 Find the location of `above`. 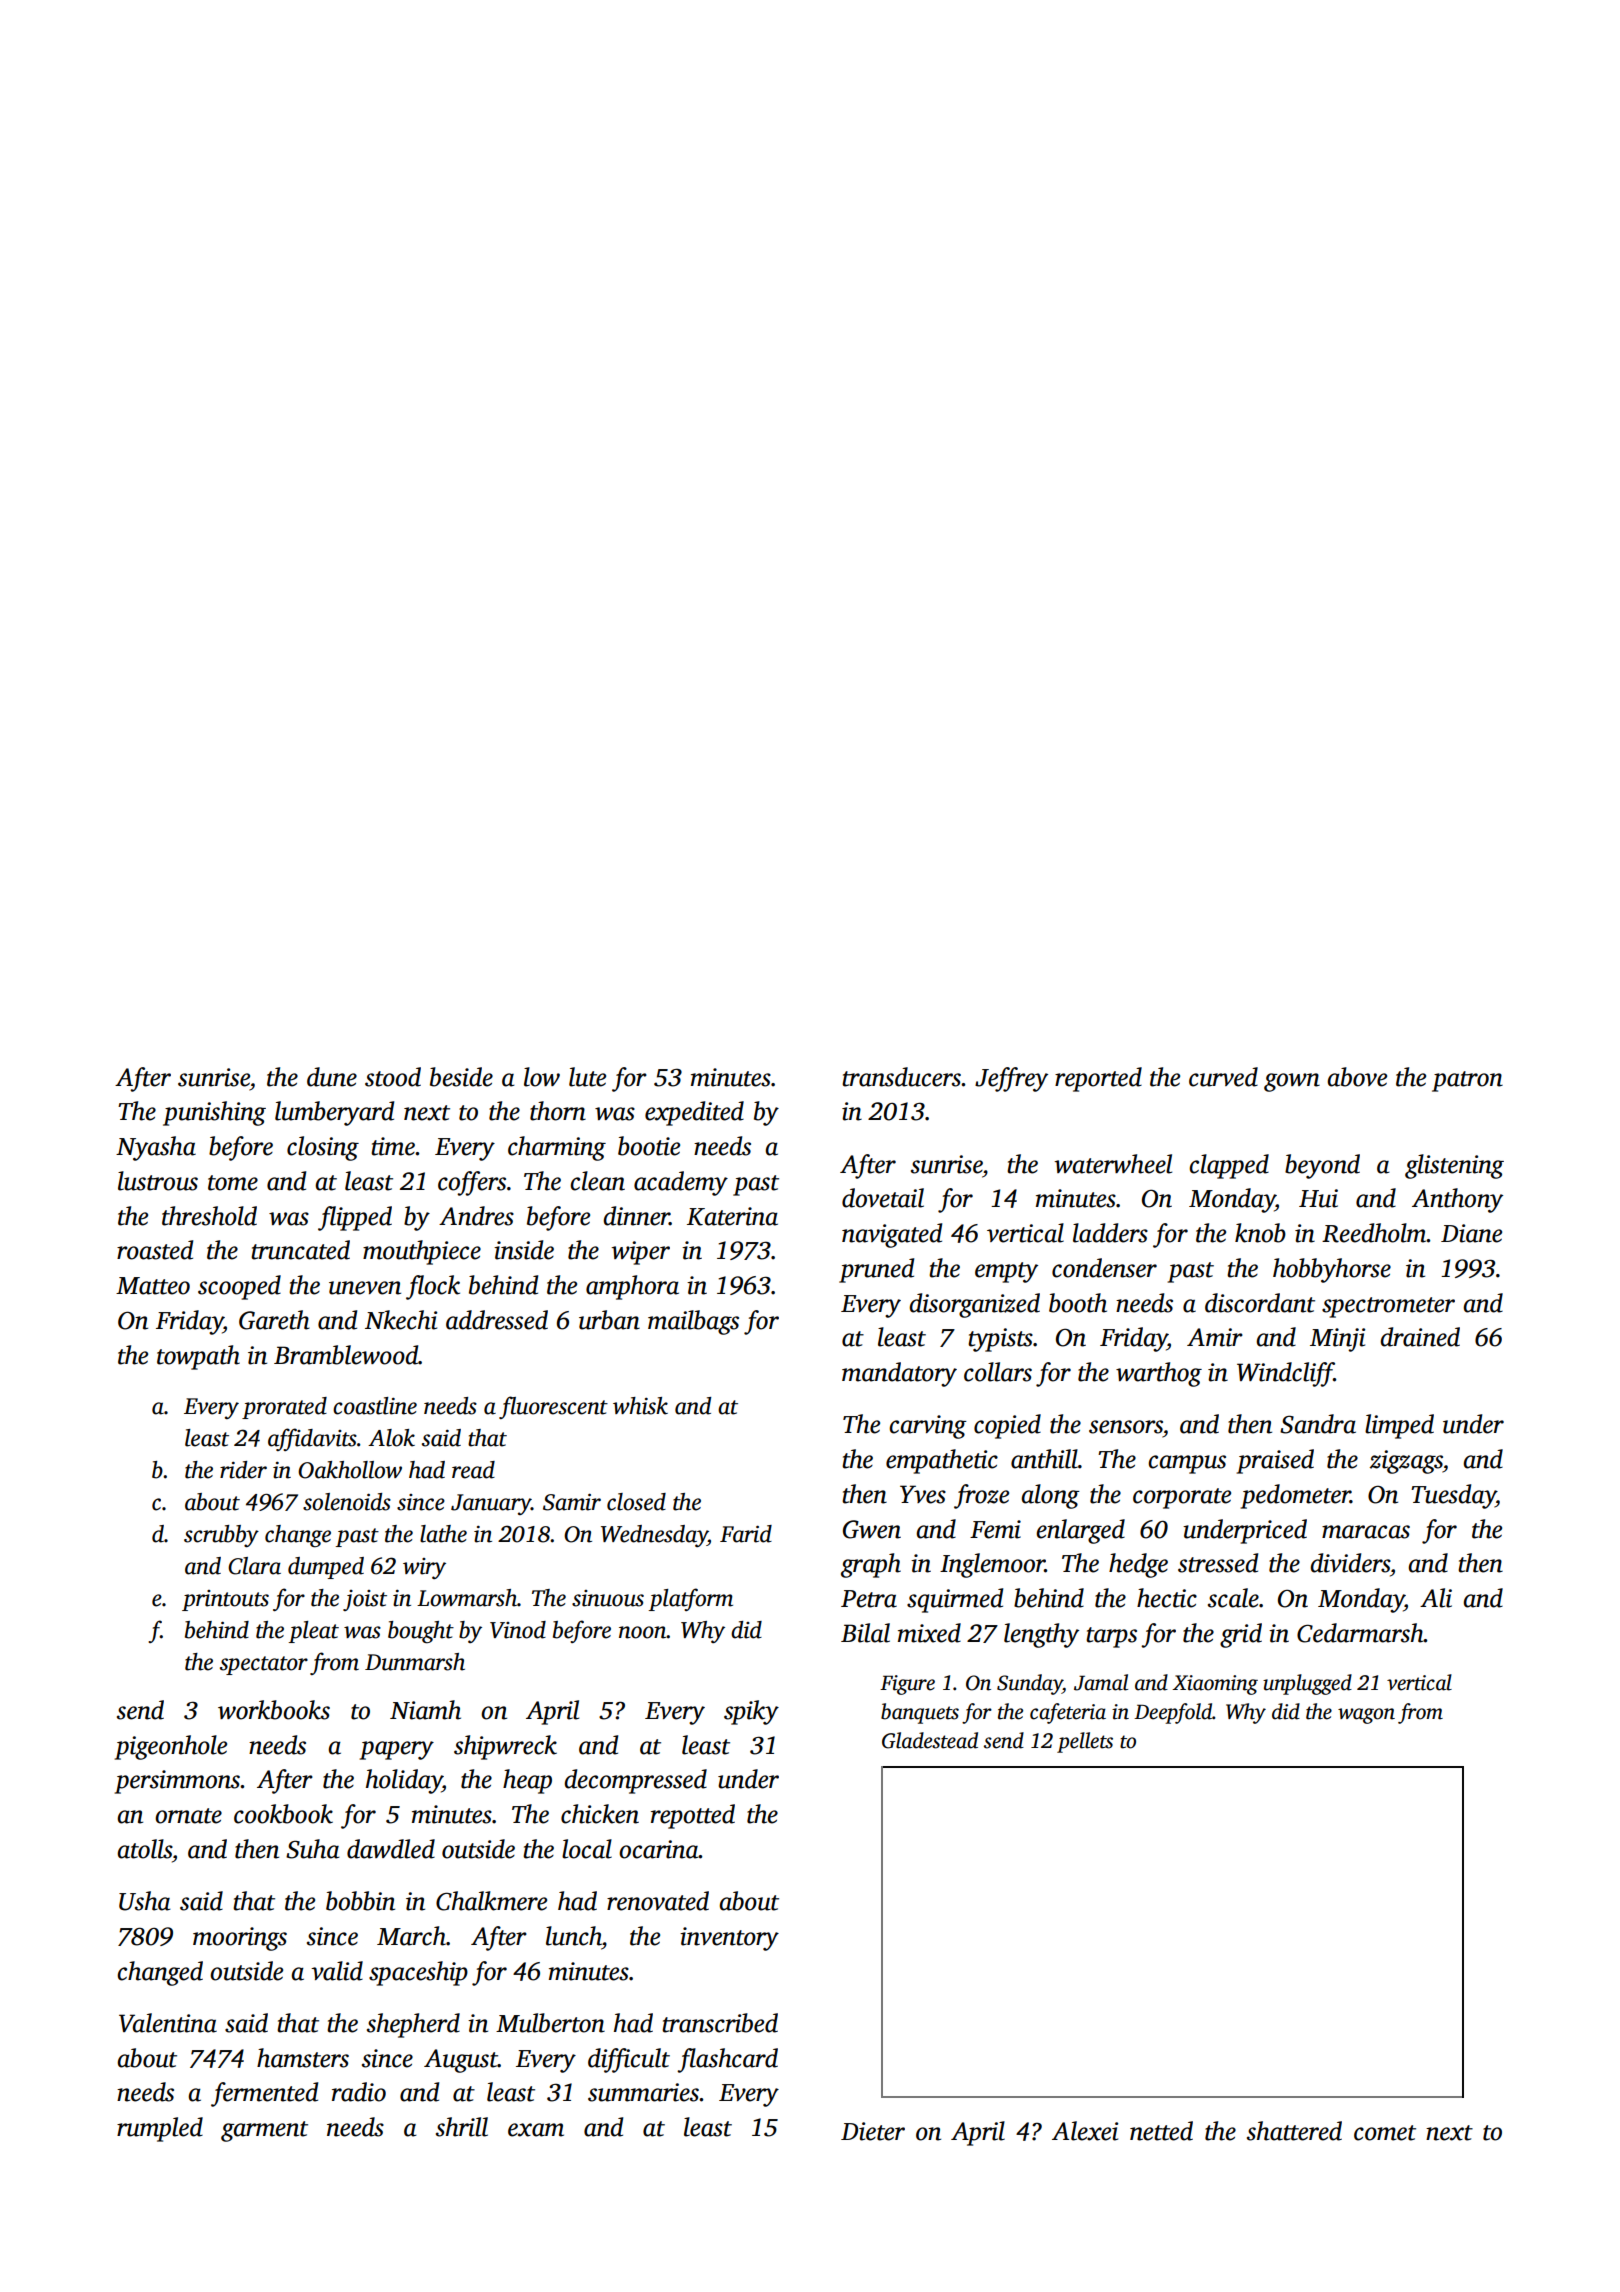

above is located at coordinates (1357, 1077).
